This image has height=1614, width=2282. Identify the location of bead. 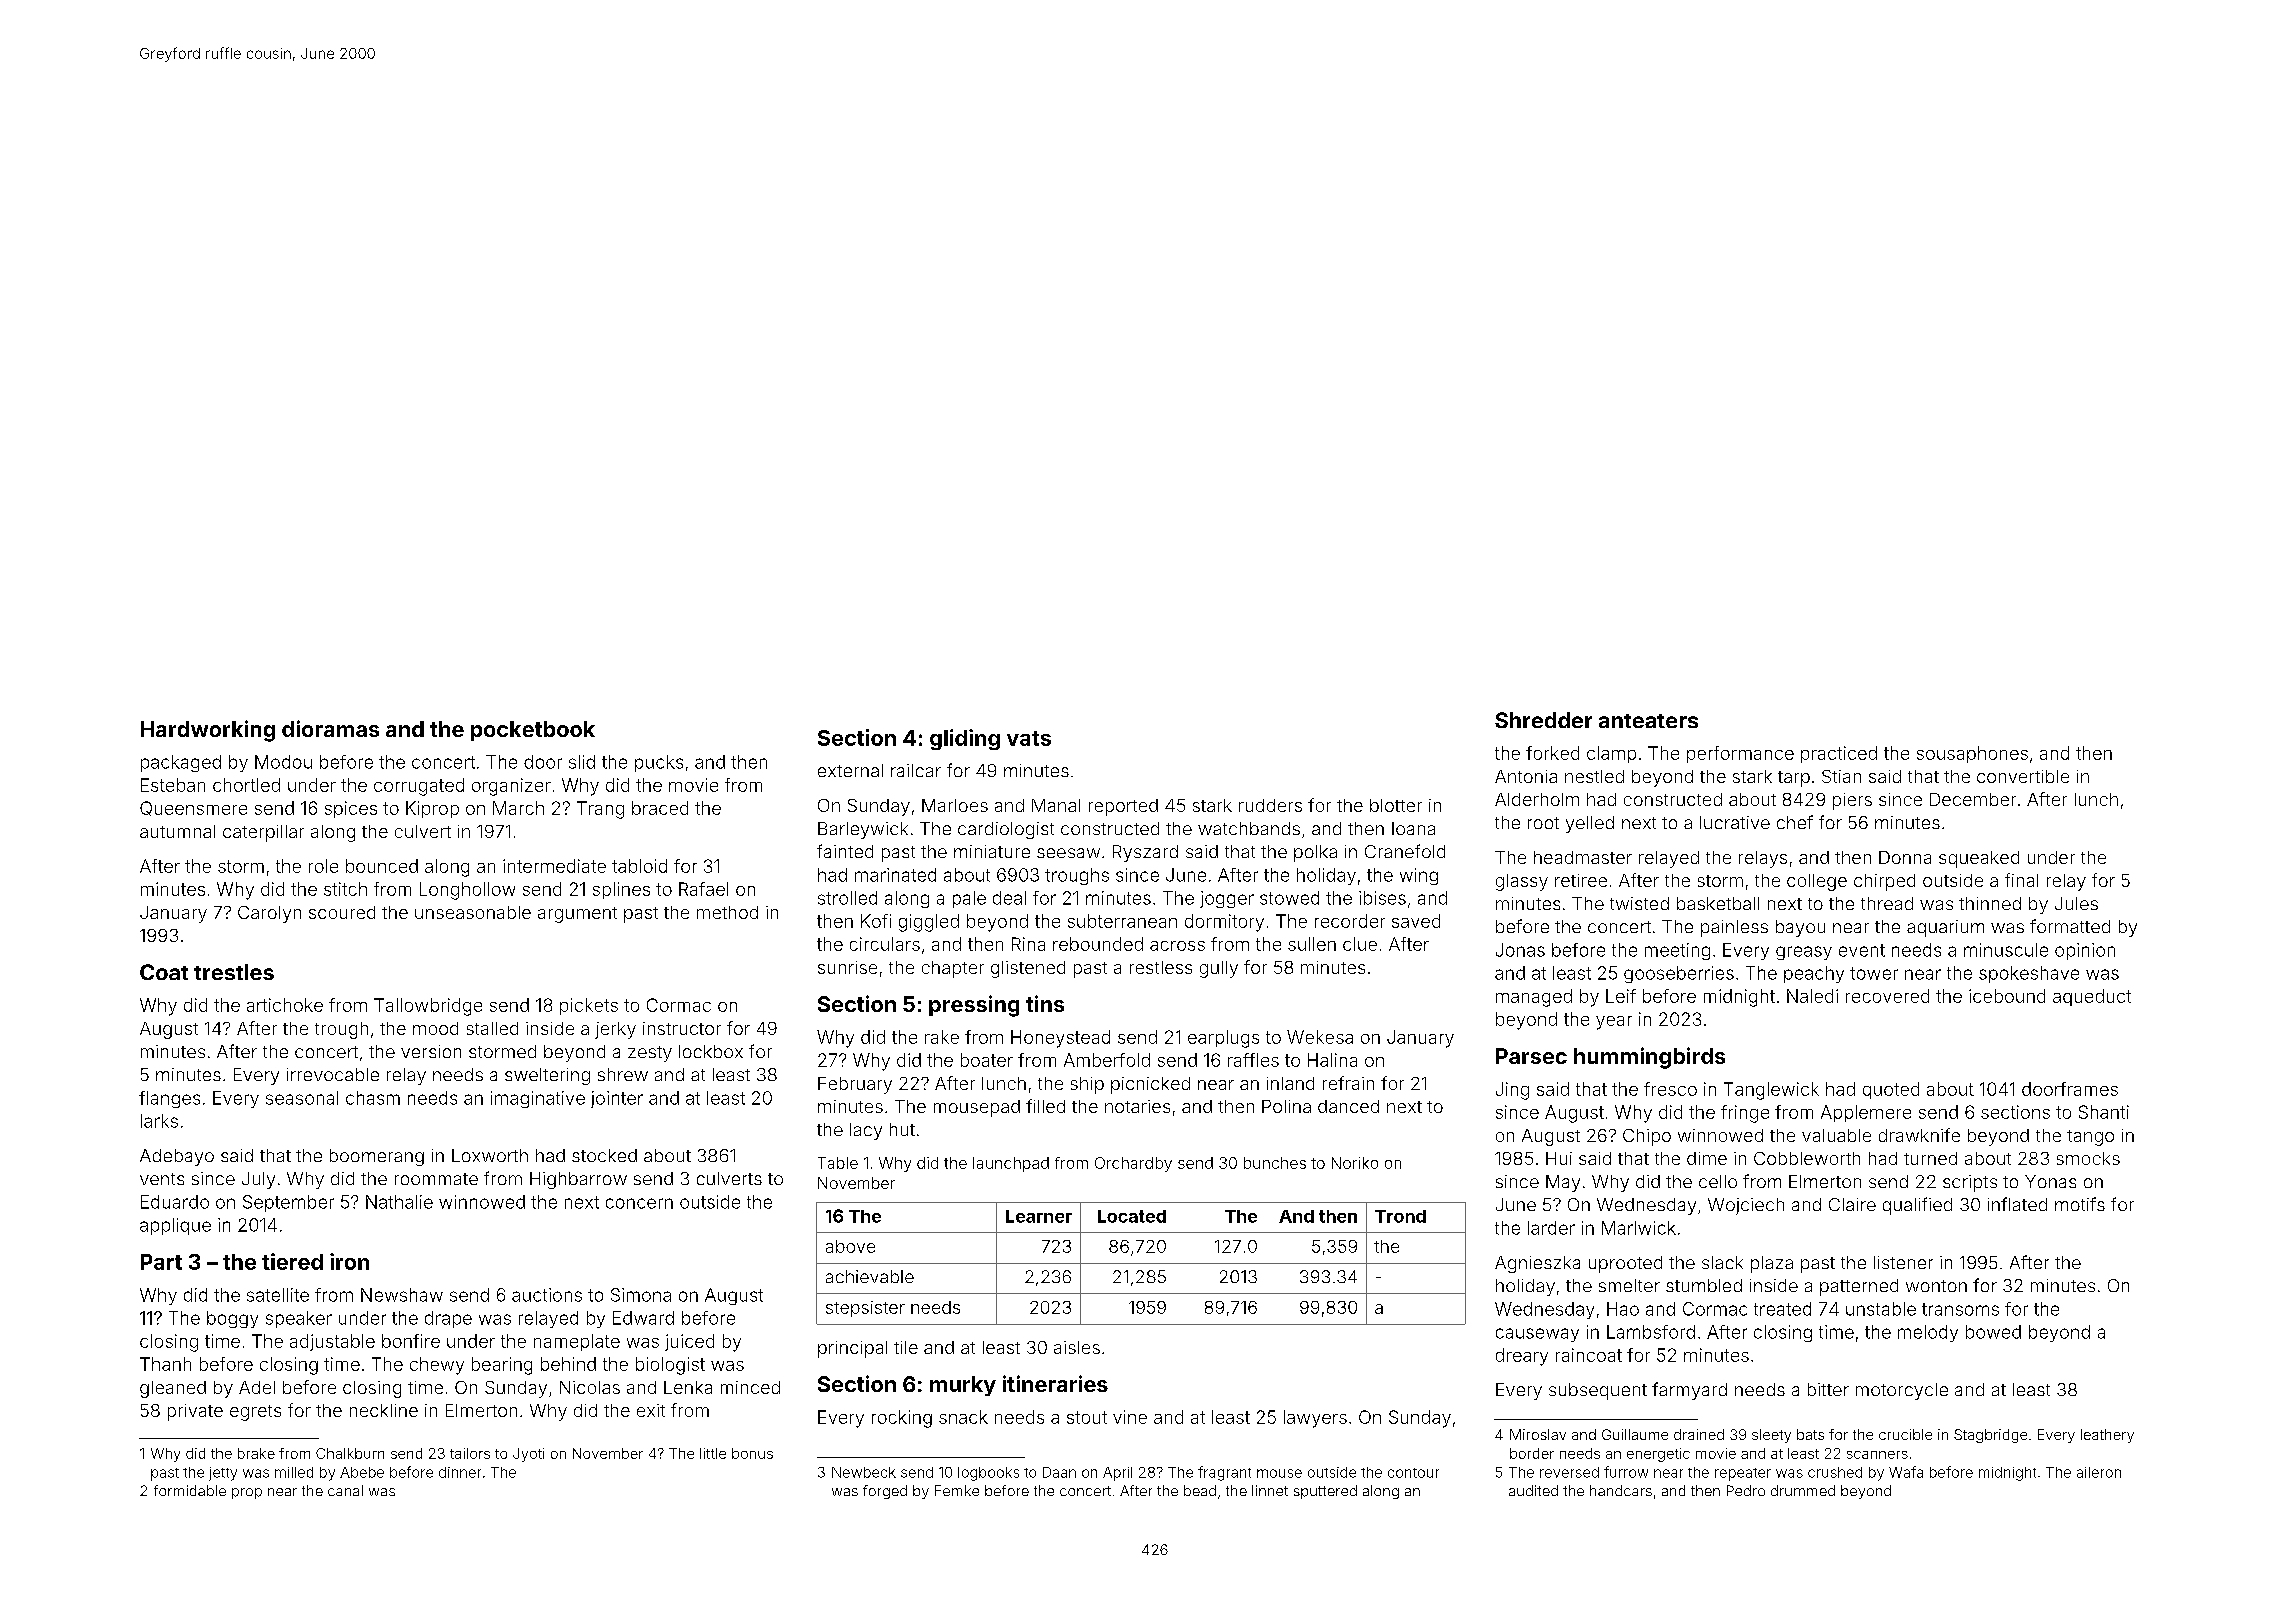
(1200, 1490).
